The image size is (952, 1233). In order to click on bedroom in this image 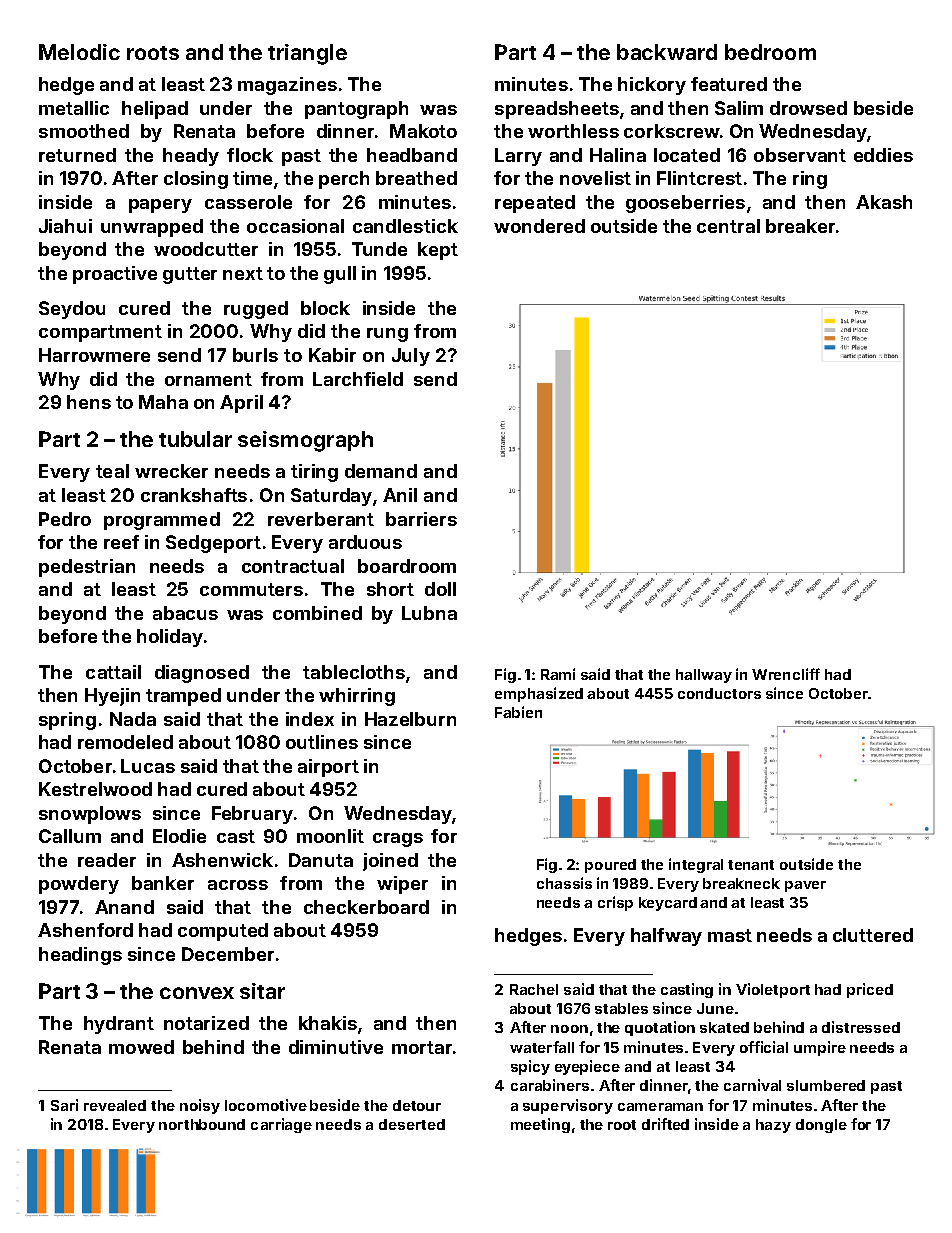, I will do `click(770, 52)`.
